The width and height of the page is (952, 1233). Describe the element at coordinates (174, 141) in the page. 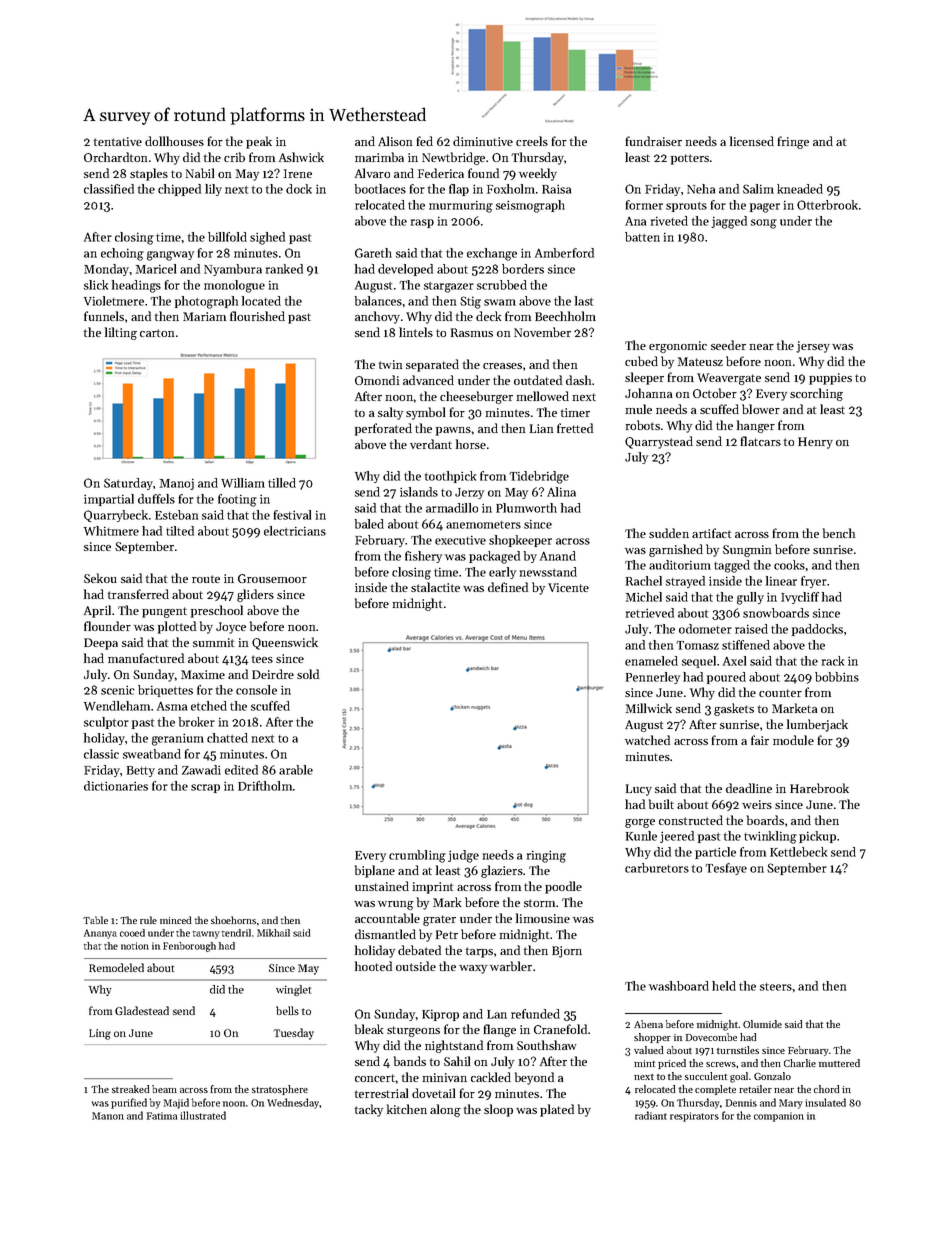

I see `dollhouses` at that location.
